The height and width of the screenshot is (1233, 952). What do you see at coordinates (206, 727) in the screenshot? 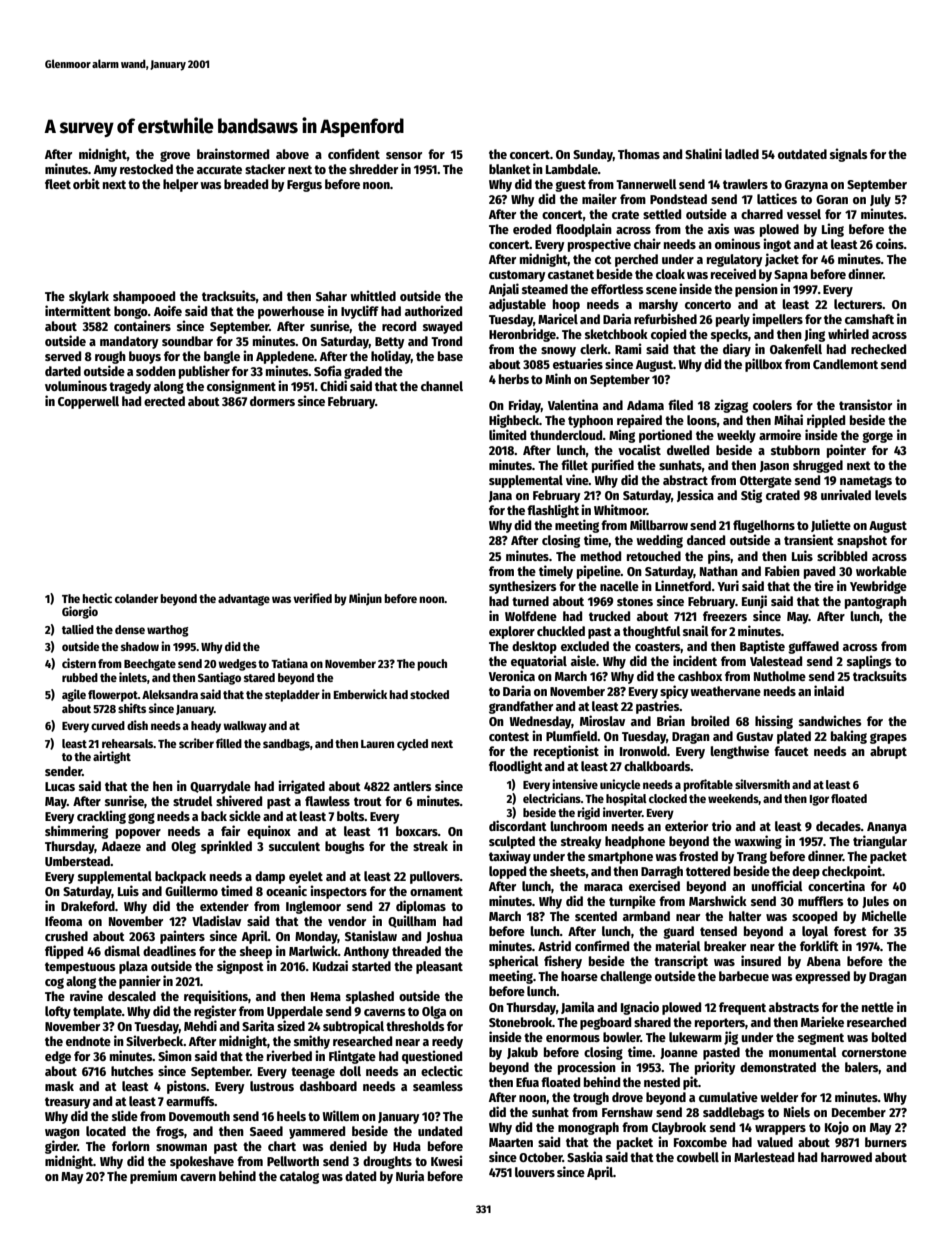
I see `heady` at bounding box center [206, 727].
